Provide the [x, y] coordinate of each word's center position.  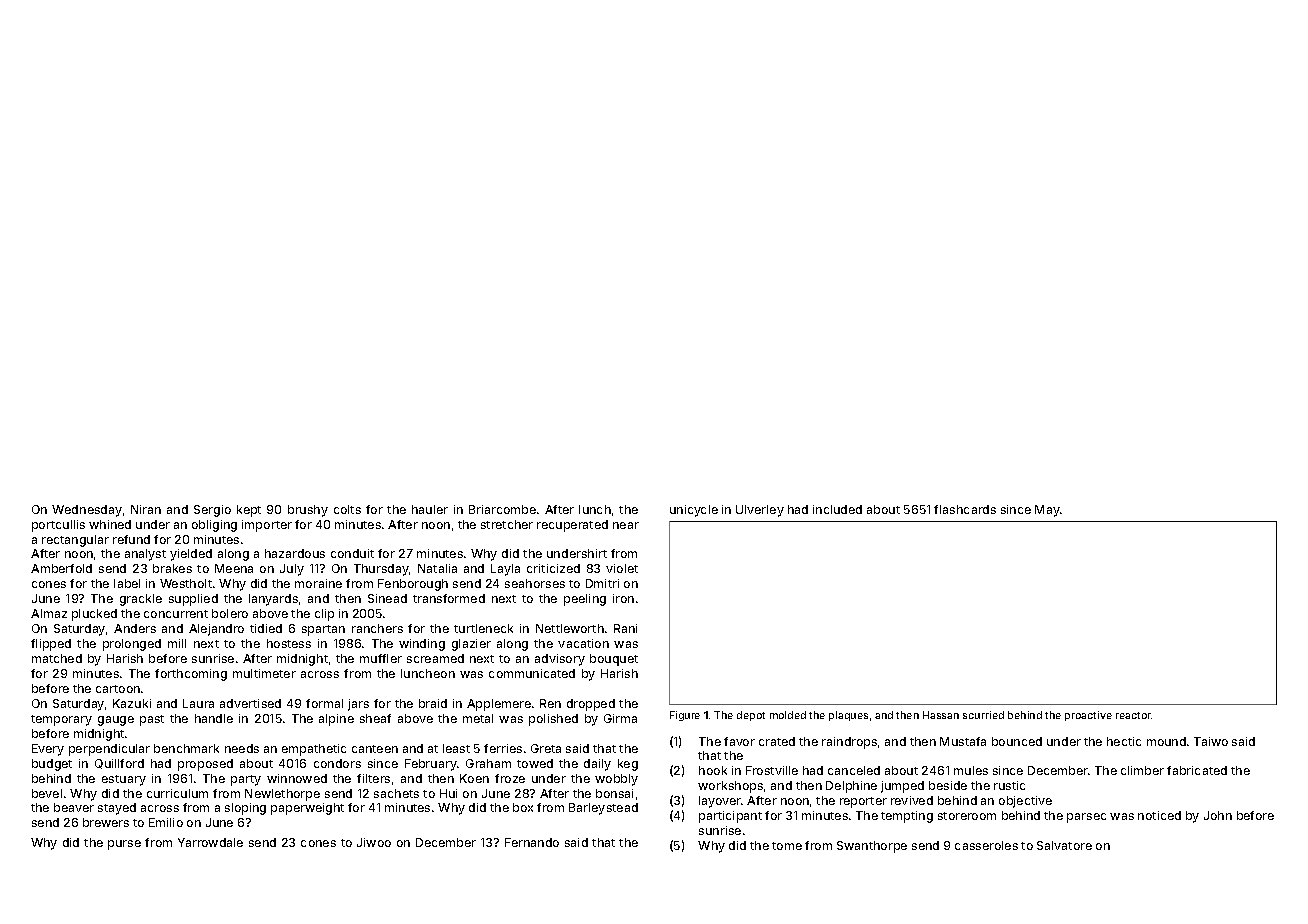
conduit [352, 553]
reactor [1134, 715]
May [1047, 511]
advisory [560, 660]
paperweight [307, 809]
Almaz [49, 613]
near [626, 525]
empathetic [314, 750]
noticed [1159, 815]
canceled [854, 770]
